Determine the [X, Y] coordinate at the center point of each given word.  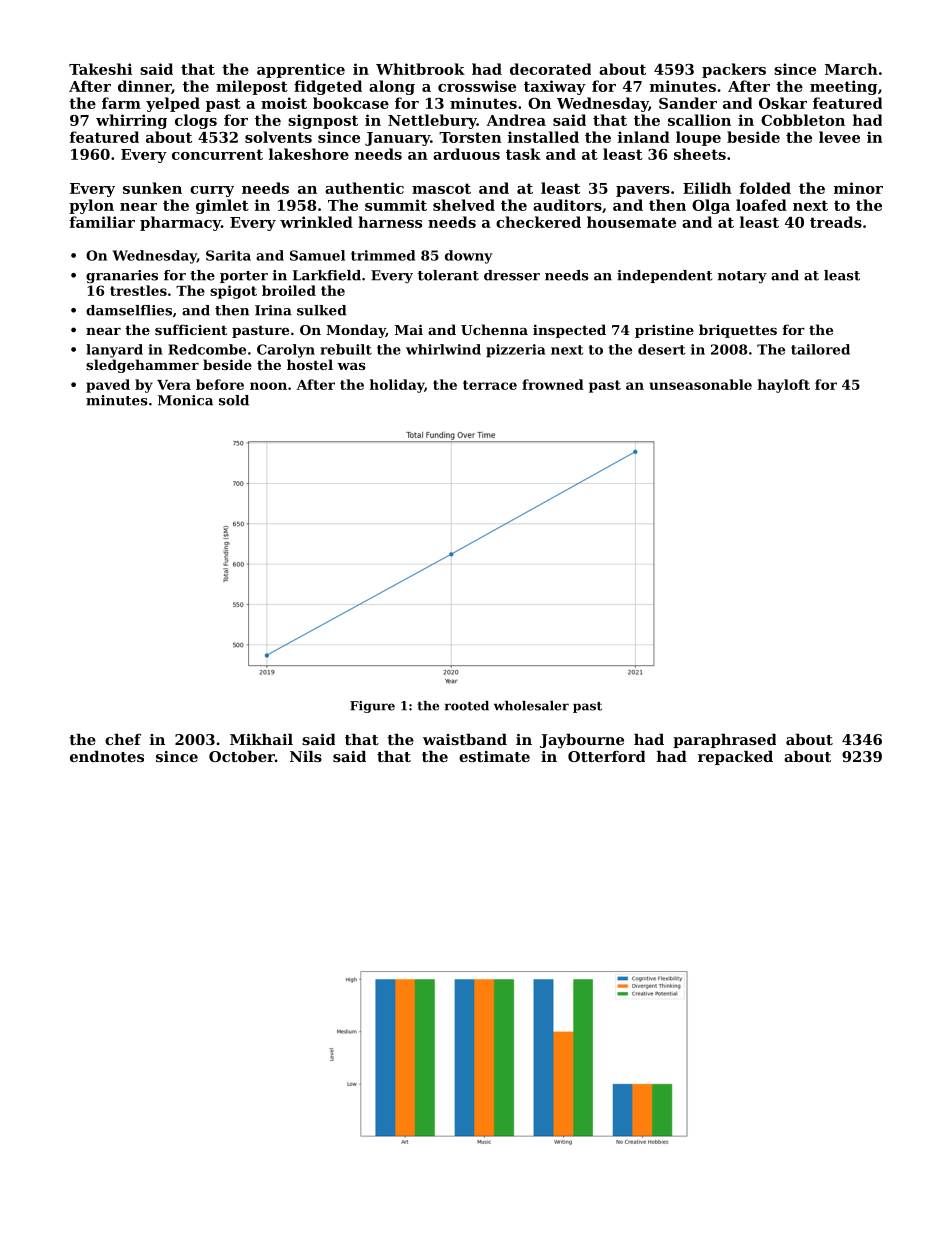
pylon [91, 206]
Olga [711, 206]
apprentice [301, 70]
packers [734, 70]
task [523, 154]
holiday [397, 386]
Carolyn [286, 351]
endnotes [107, 756]
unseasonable [700, 384]
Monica [185, 400]
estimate [494, 756]
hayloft [784, 386]
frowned [553, 384]
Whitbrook [420, 69]
